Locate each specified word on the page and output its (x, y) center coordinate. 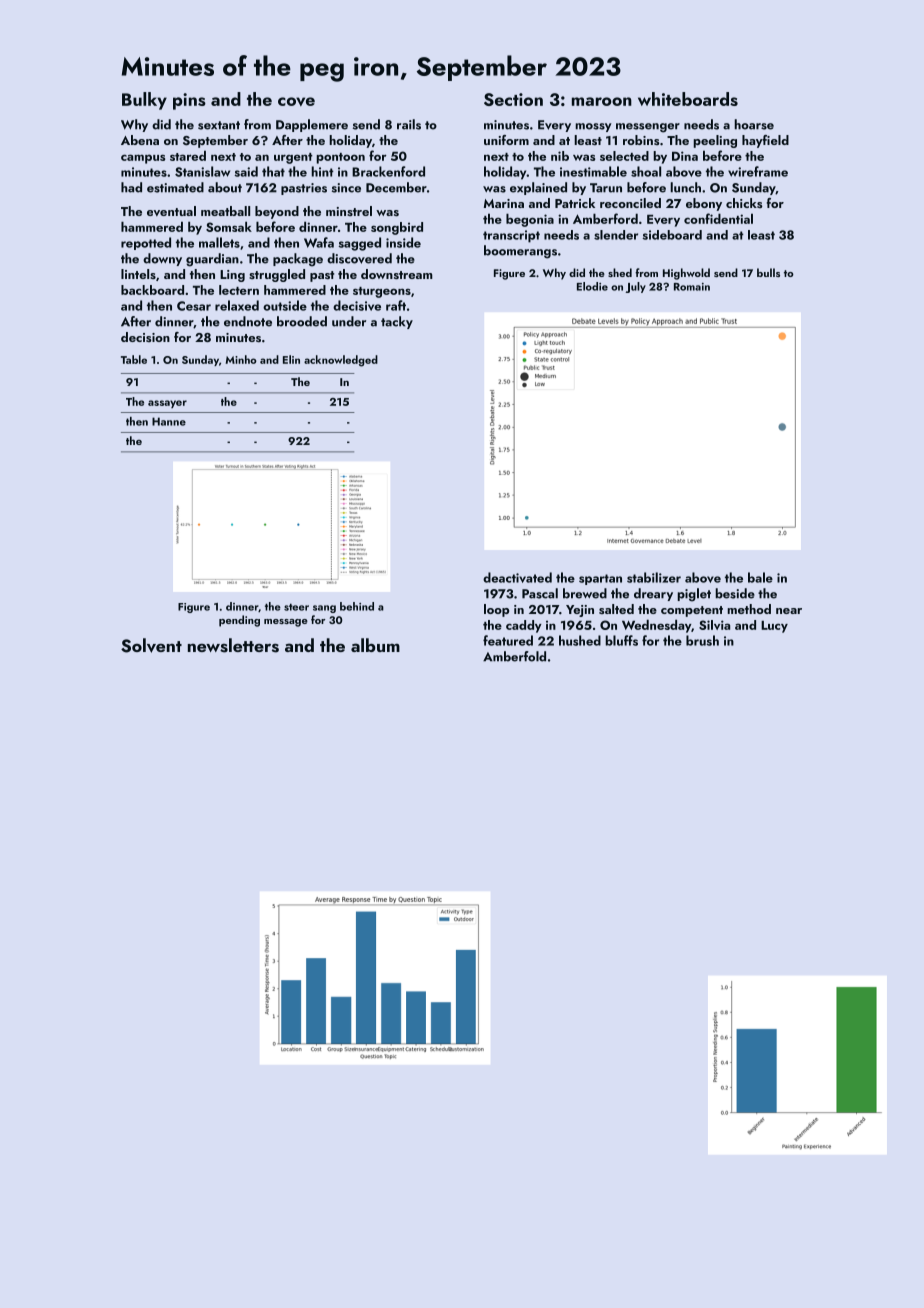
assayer (167, 404)
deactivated (517, 577)
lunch (685, 187)
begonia (530, 220)
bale (760, 577)
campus (143, 159)
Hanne (169, 421)
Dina (685, 156)
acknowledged (341, 361)
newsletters (233, 645)
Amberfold (514, 656)
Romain (692, 287)
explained (538, 188)
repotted (146, 243)
